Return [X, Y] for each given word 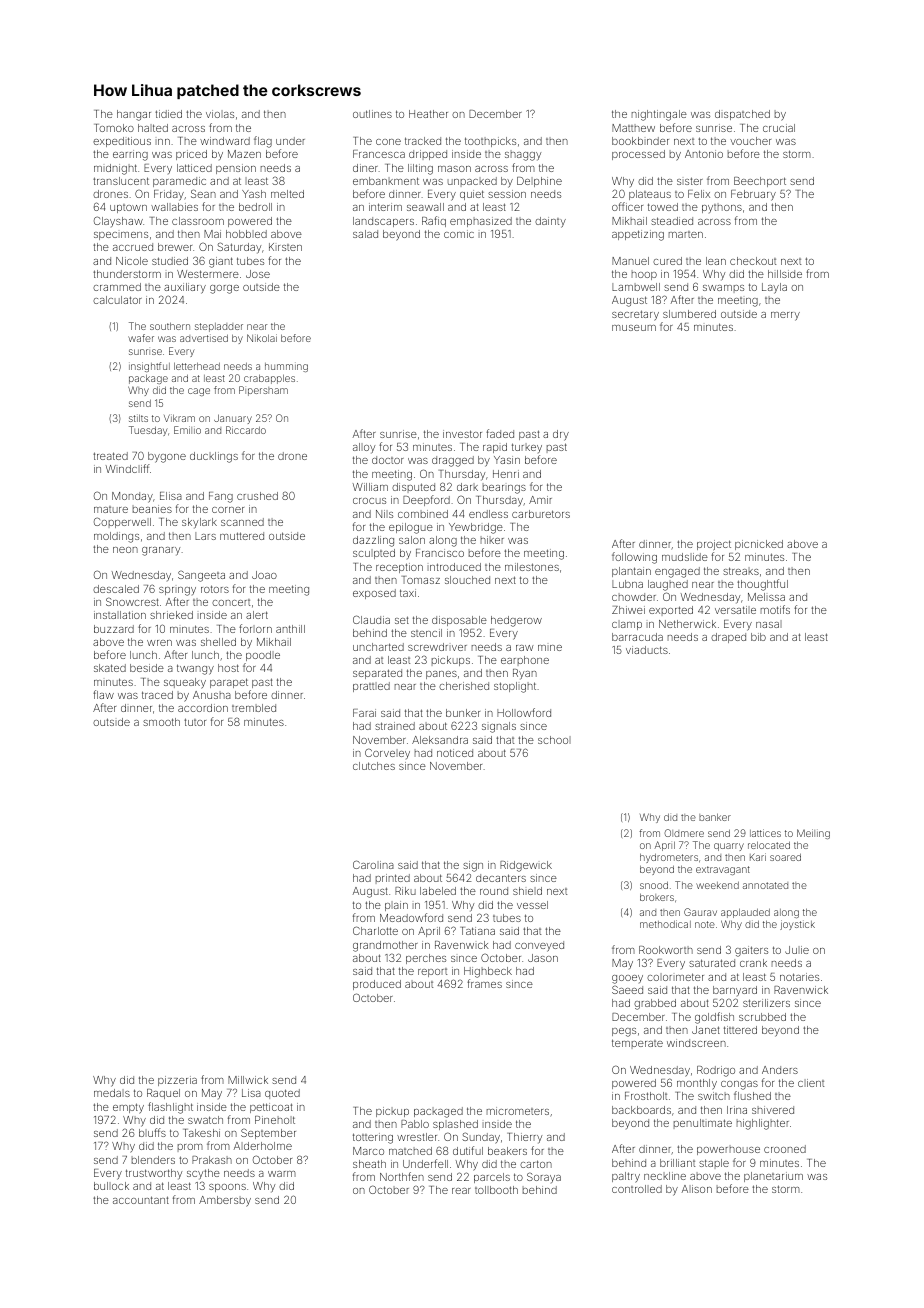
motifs [775, 609]
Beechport [760, 182]
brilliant [677, 1163]
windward [225, 141]
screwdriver [437, 647]
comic [459, 234]
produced [377, 985]
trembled [254, 708]
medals [112, 1093]
